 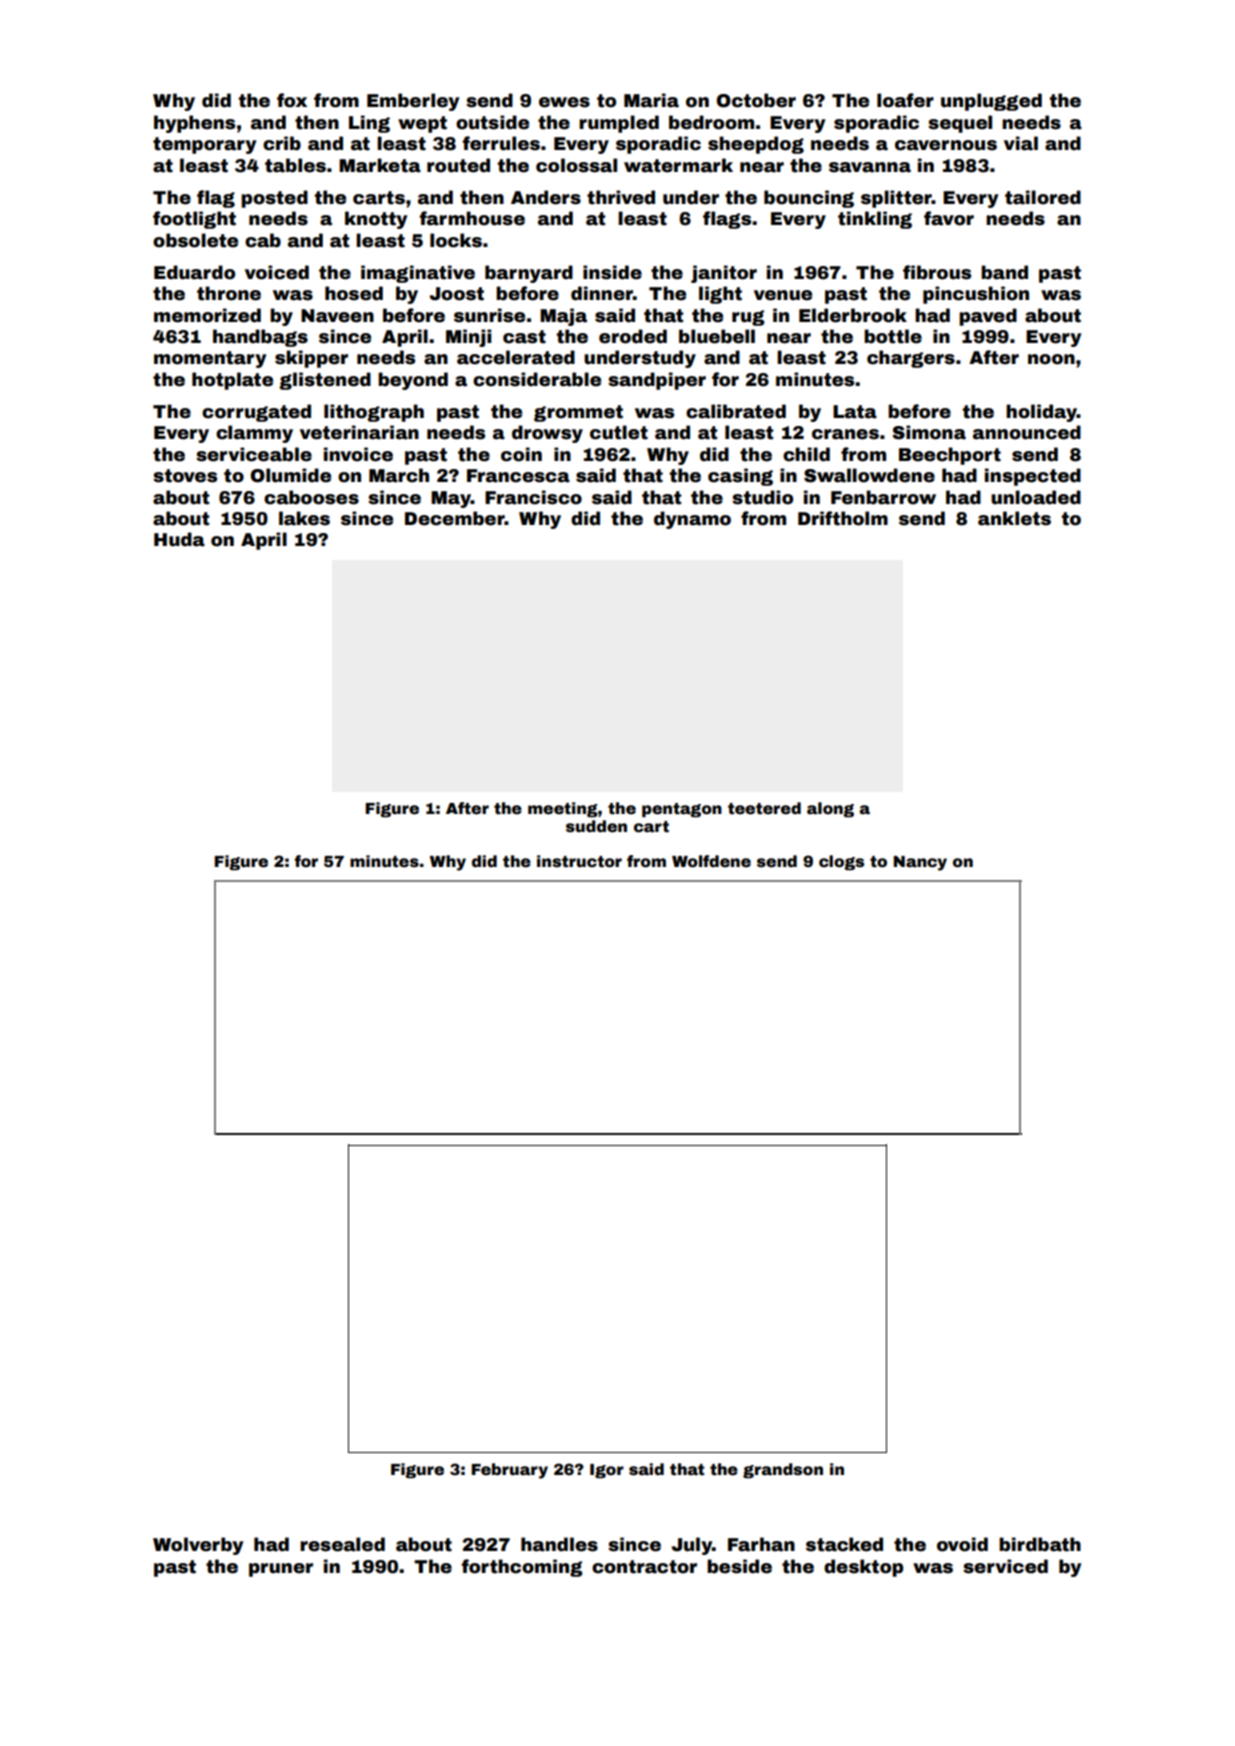 What do you see at coordinates (920, 863) in the screenshot?
I see `Nancy` at bounding box center [920, 863].
